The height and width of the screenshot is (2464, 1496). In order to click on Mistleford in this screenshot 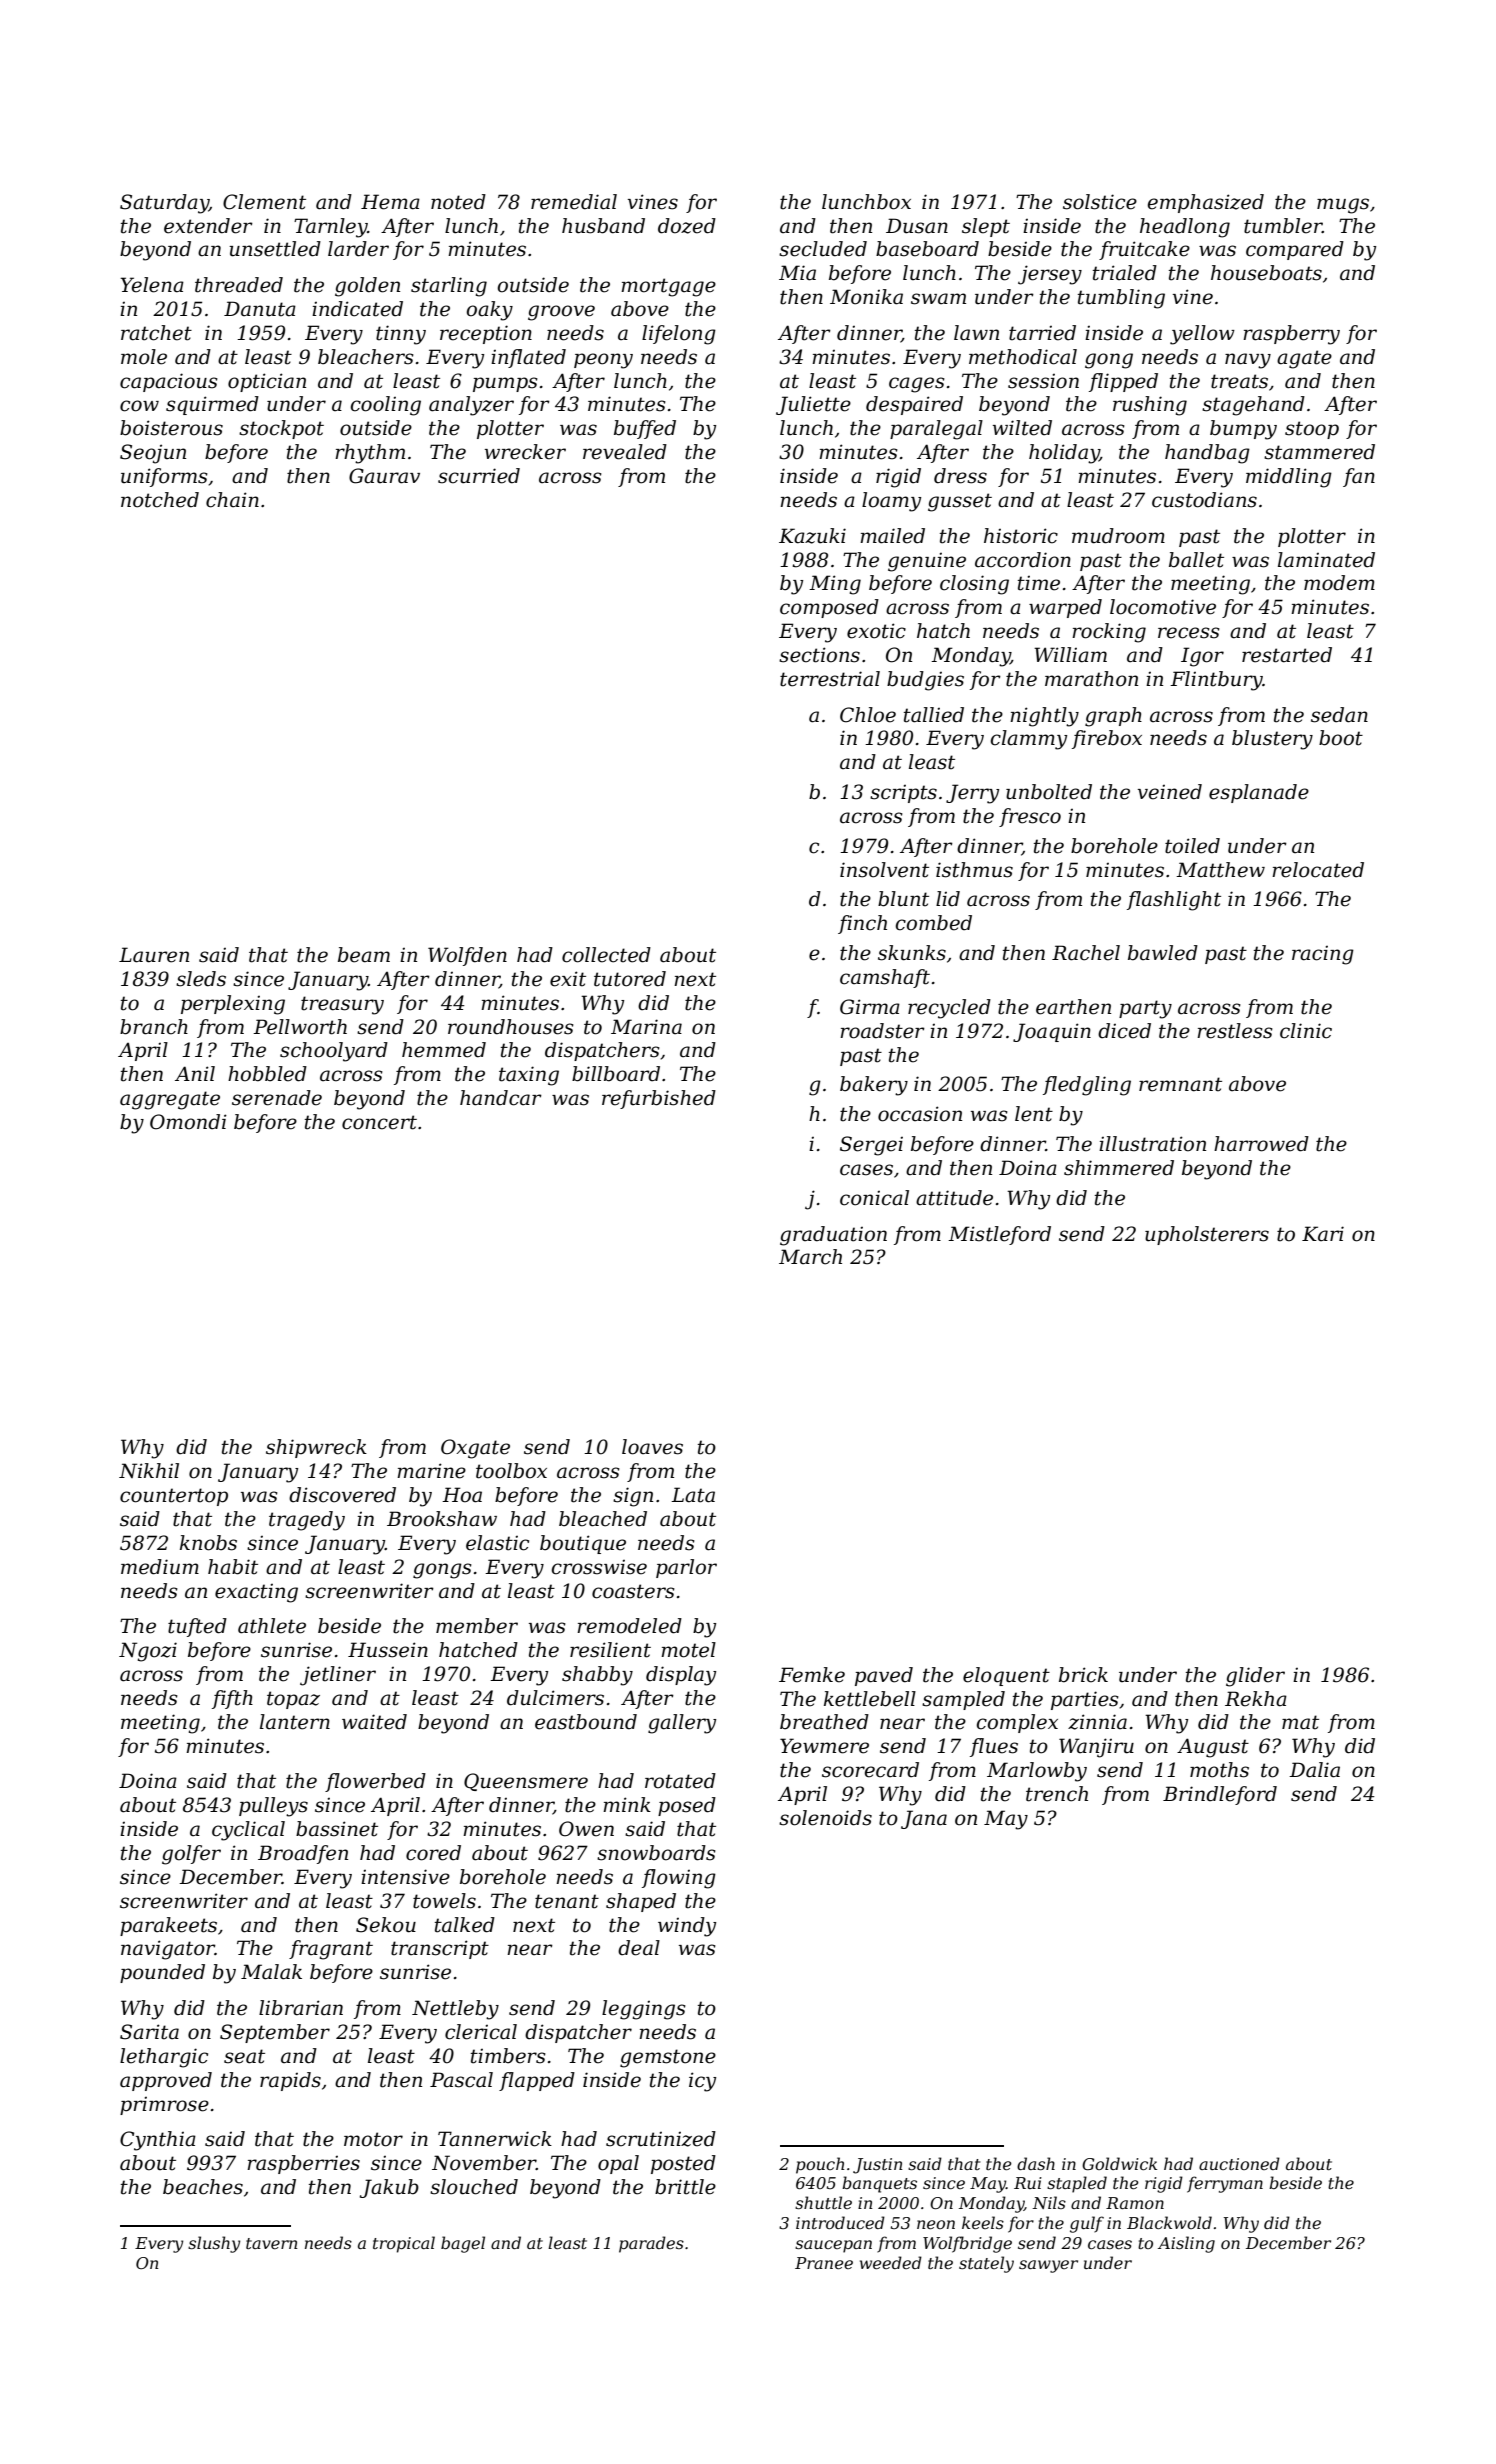, I will do `click(999, 1235)`.
